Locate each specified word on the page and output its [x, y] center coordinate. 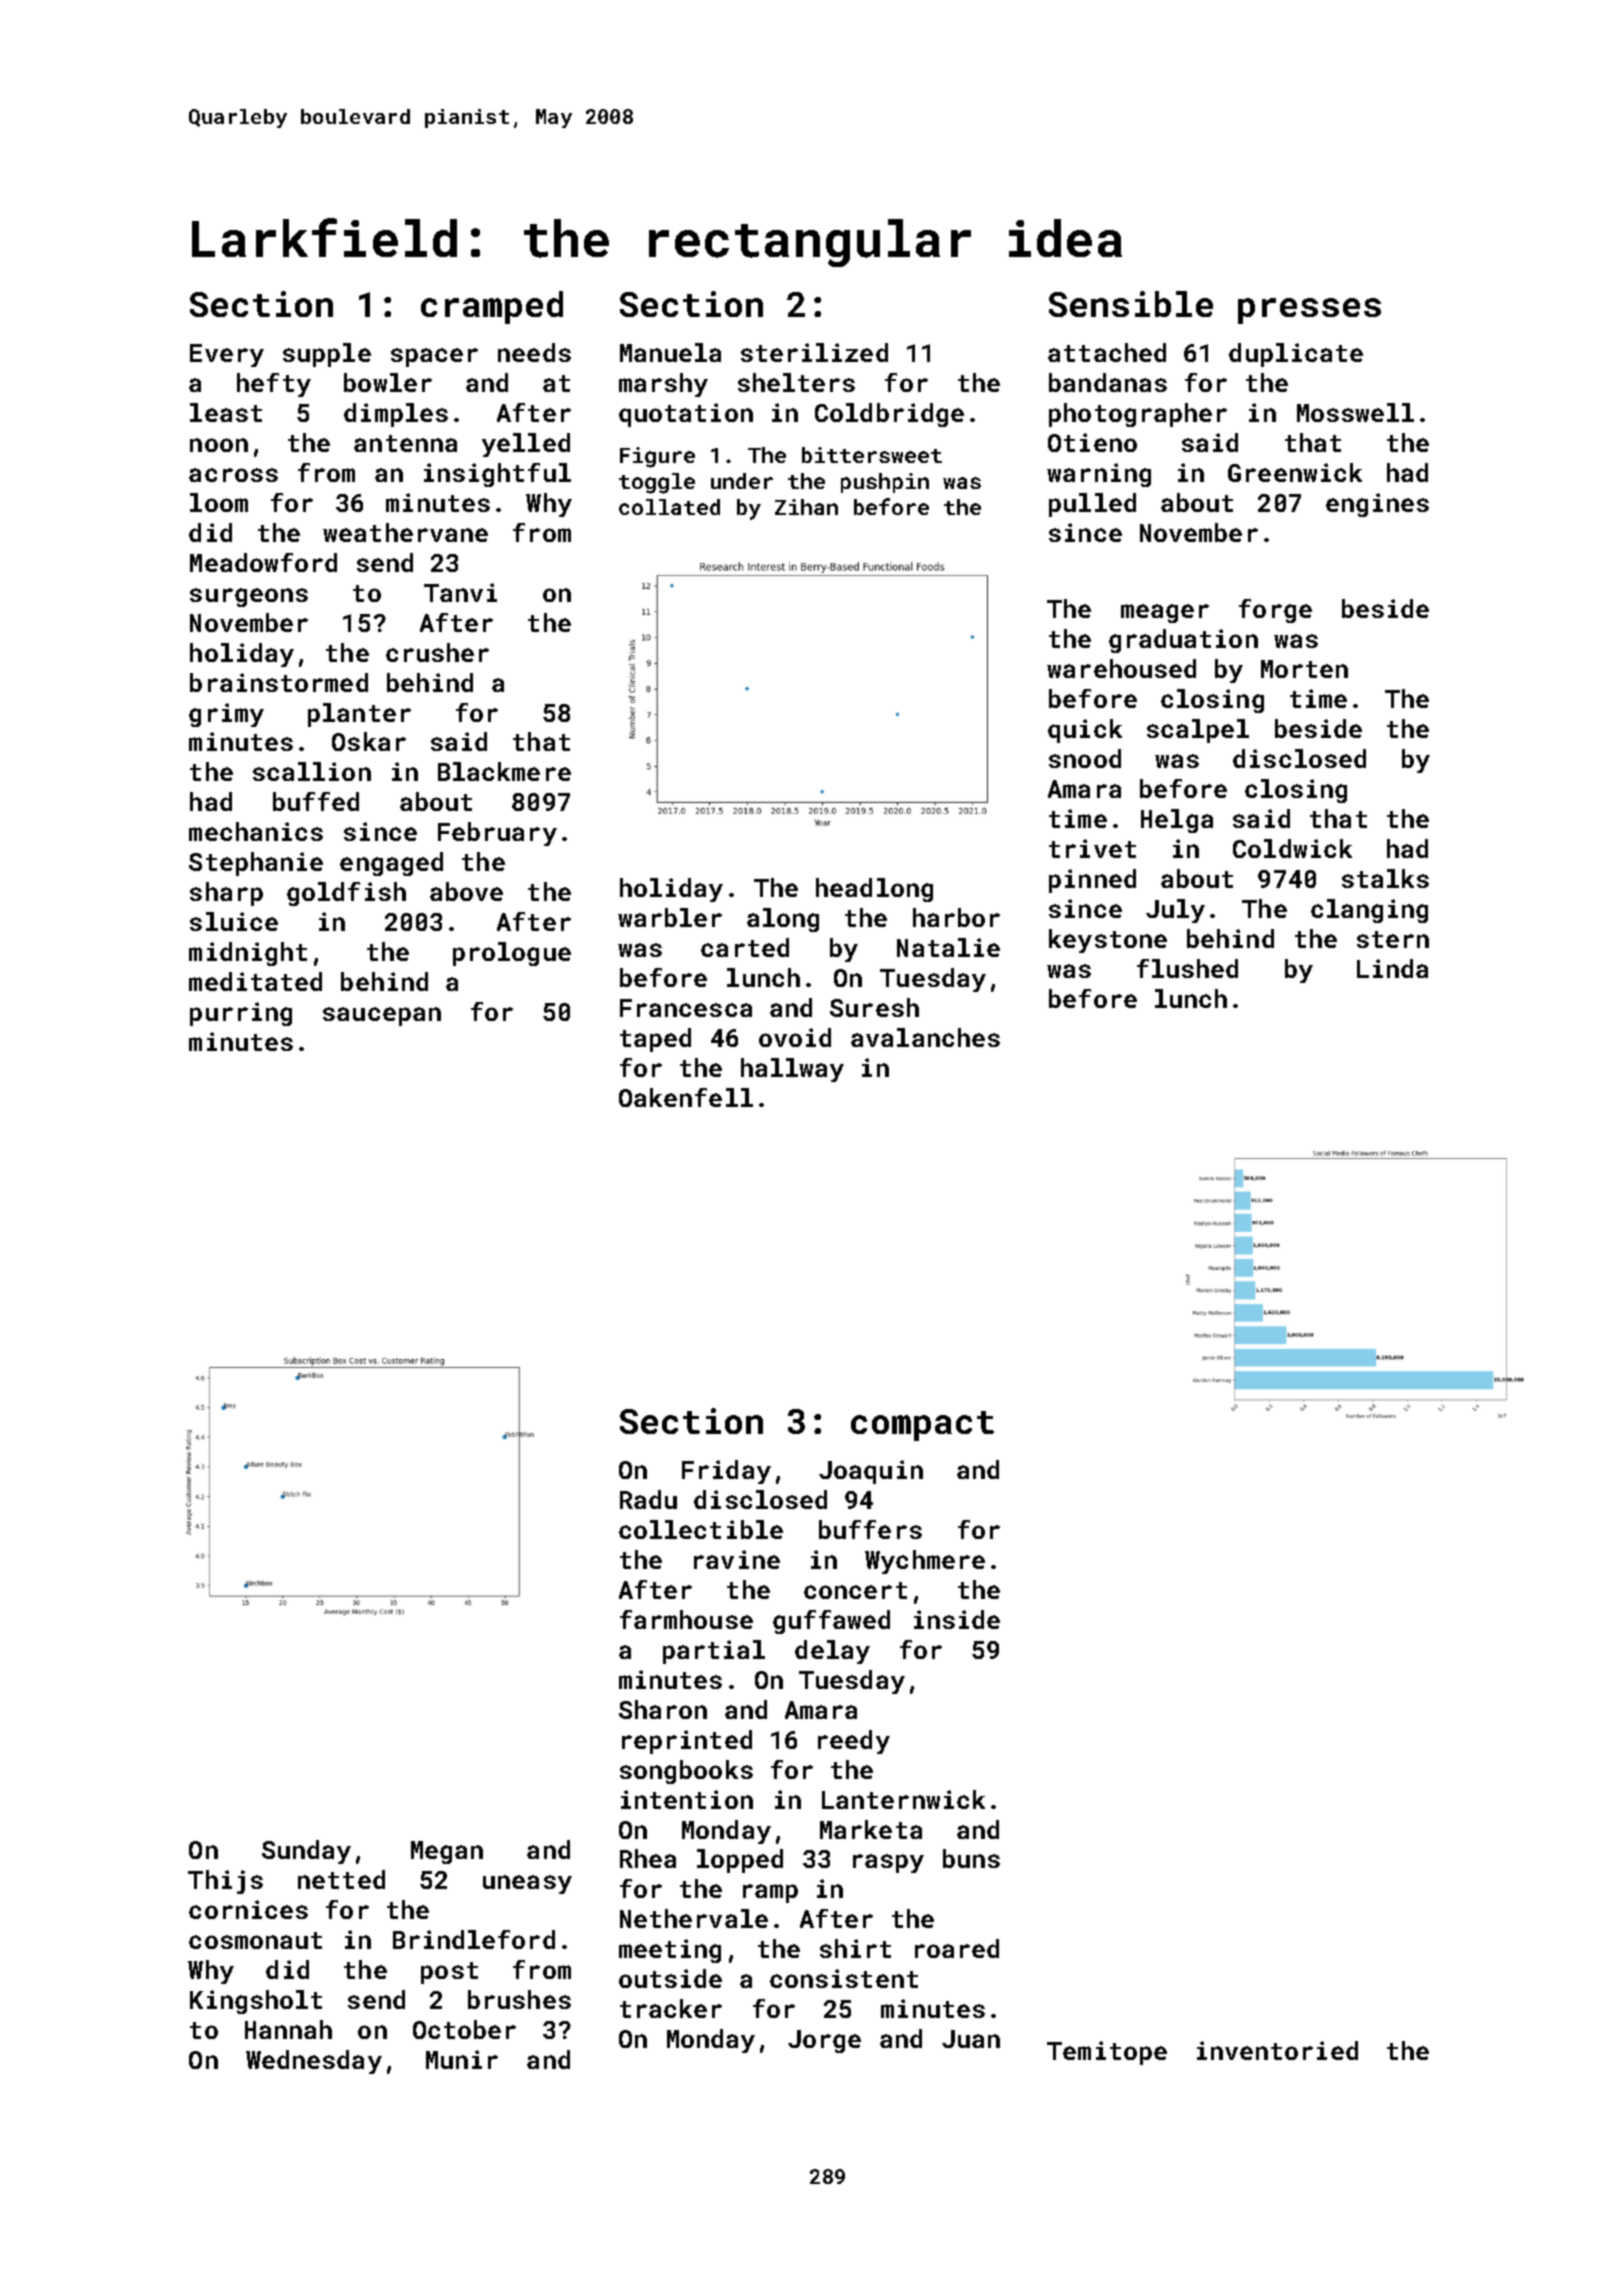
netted [341, 1879]
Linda [1392, 968]
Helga [1177, 821]
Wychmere [925, 1562]
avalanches [925, 1037]
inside [957, 1619]
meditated [255, 981]
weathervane [405, 532]
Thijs [225, 1882]
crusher [437, 652]
